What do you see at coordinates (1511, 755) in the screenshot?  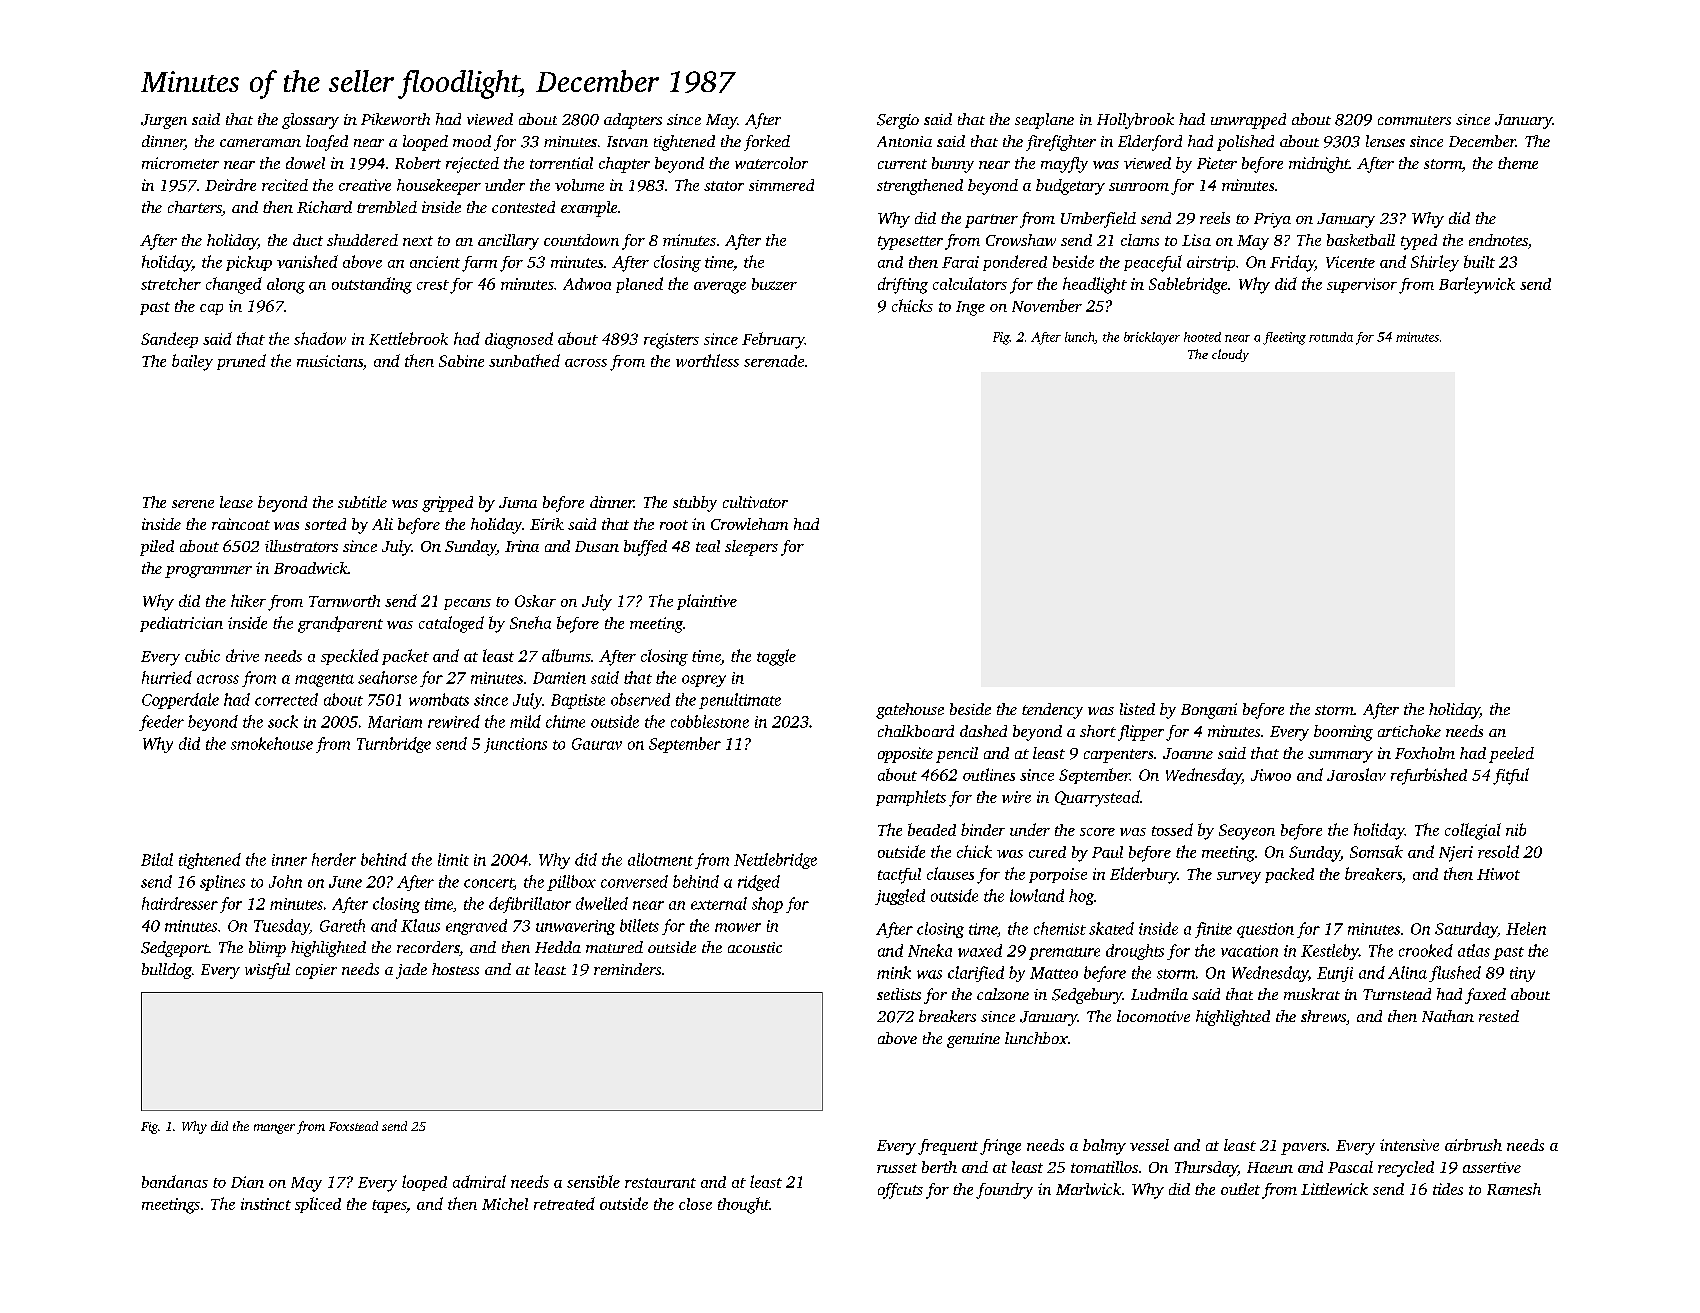 I see `peeled` at bounding box center [1511, 755].
